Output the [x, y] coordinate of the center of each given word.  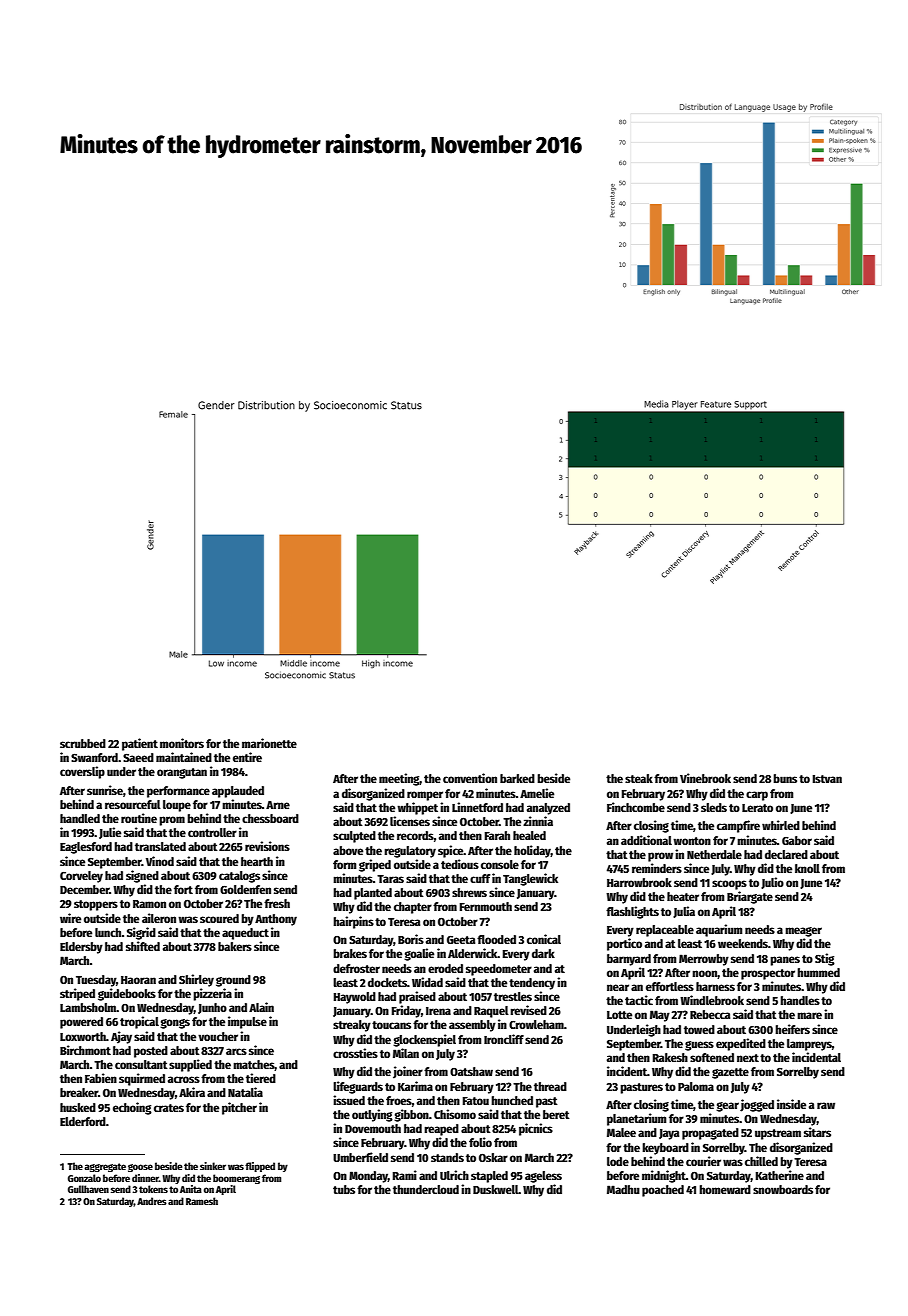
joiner [408, 1072]
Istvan [827, 779]
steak [639, 778]
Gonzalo [84, 1178]
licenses [410, 821]
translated [160, 846]
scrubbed [83, 743]
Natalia [245, 1092]
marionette [269, 743]
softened [712, 1057]
